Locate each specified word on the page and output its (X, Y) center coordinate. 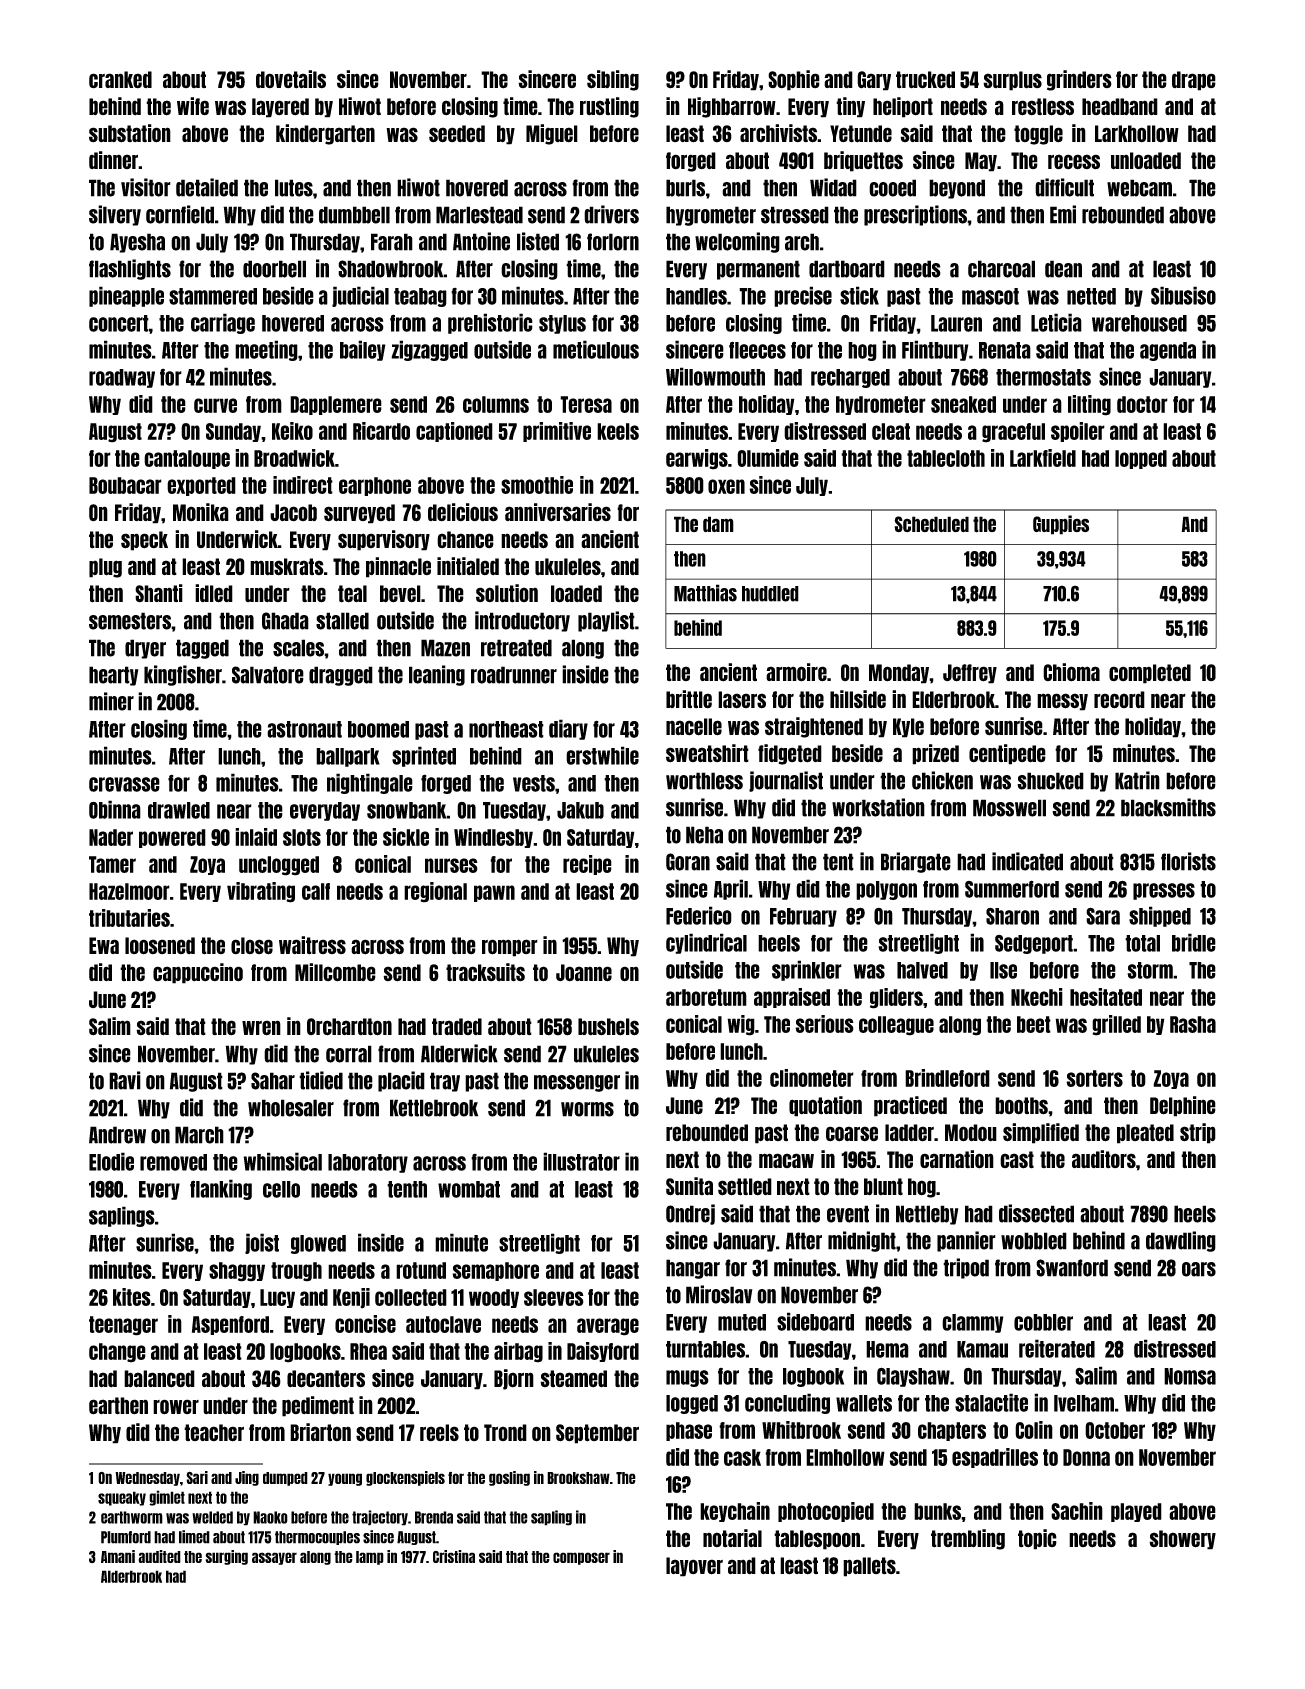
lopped (1141, 459)
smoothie (537, 485)
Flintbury (935, 350)
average (608, 1327)
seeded (457, 134)
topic (1037, 1539)
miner (111, 701)
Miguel (552, 134)
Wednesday (147, 1479)
